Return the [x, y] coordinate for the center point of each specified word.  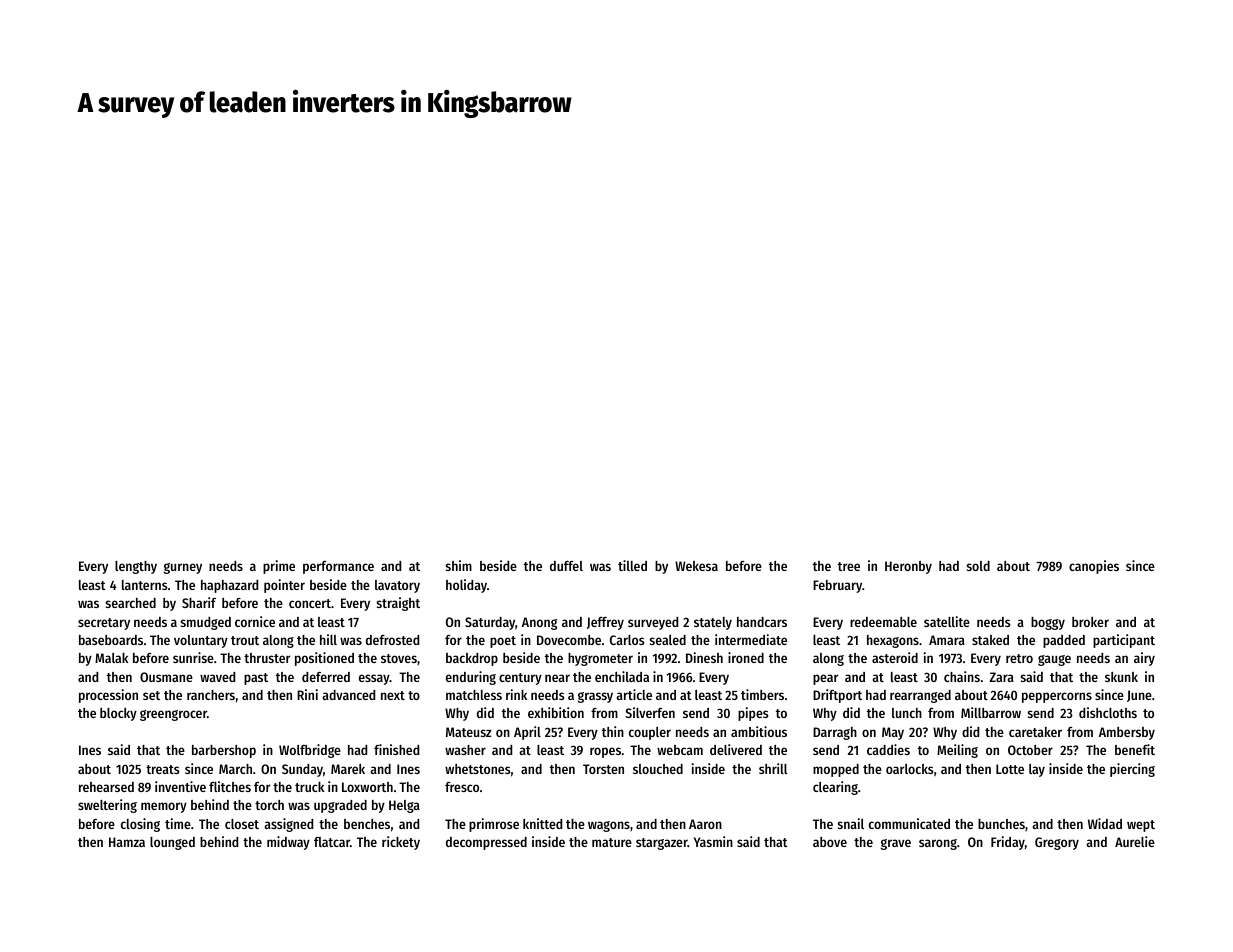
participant [1124, 641]
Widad [1105, 823]
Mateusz [469, 732]
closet [242, 824]
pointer [284, 586]
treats [163, 769]
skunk [1121, 677]
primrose [494, 825]
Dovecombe [569, 640]
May [893, 733]
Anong [539, 623]
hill [328, 639]
